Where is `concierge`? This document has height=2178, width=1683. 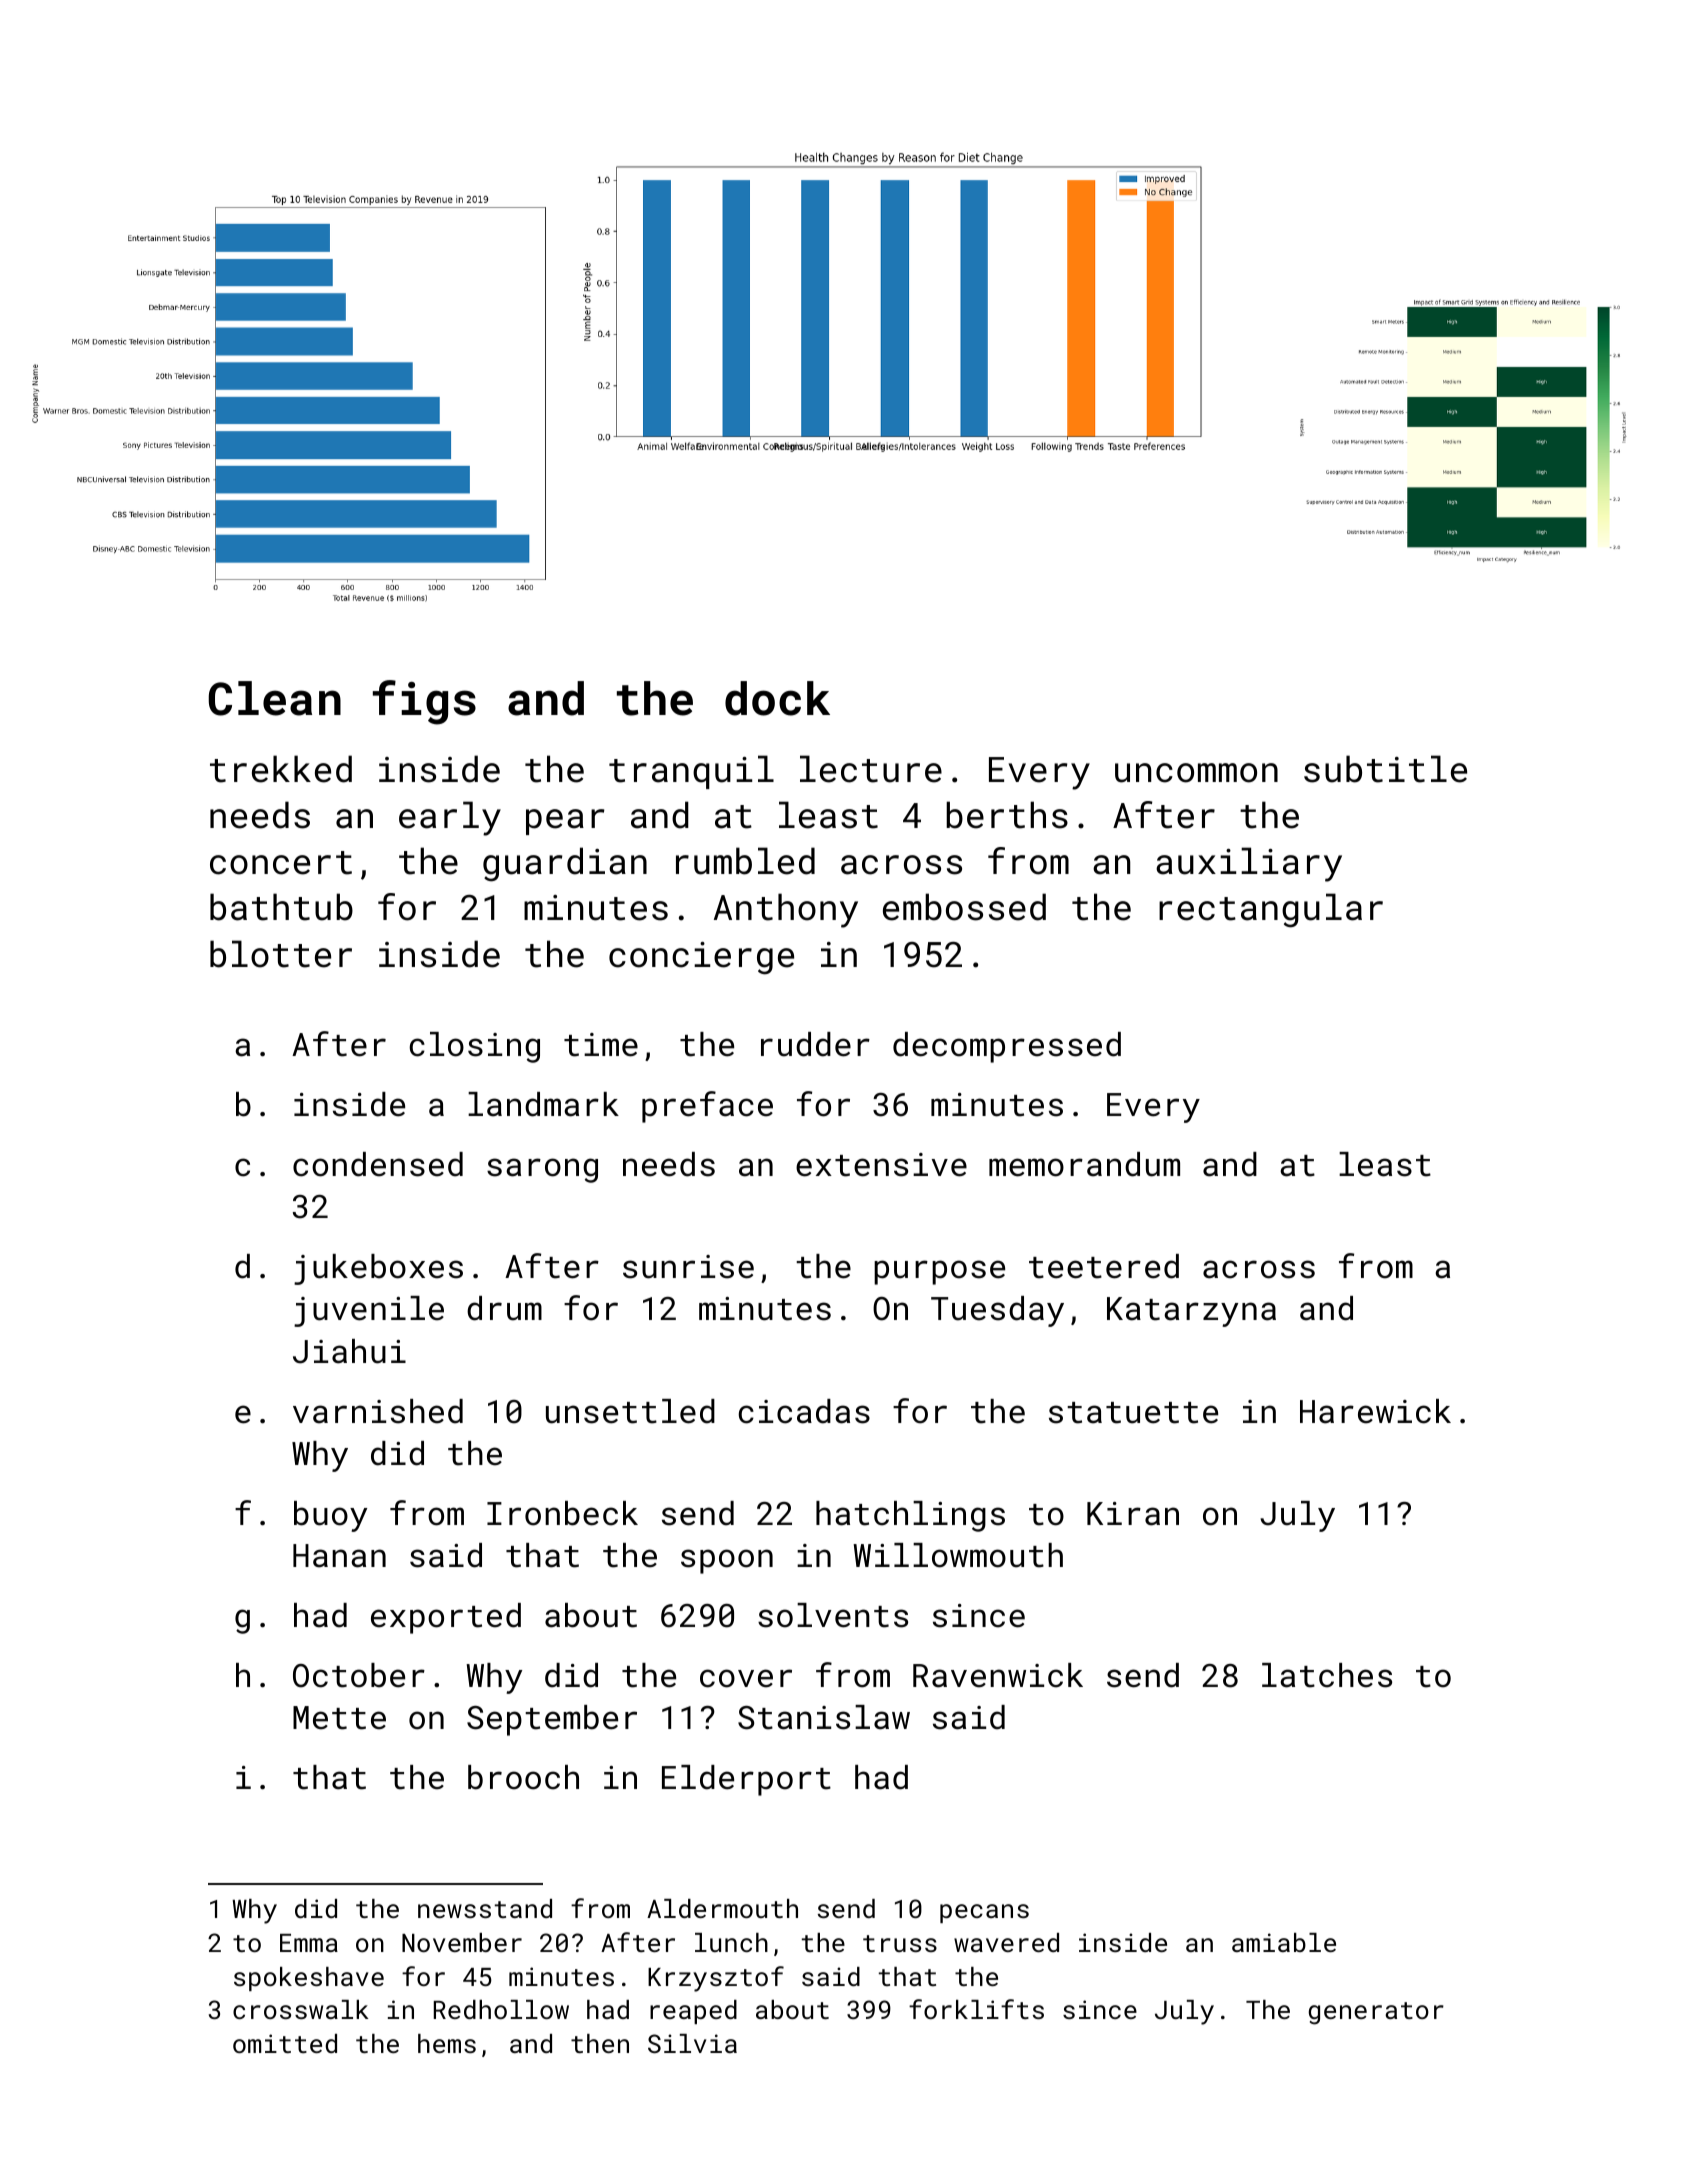 concierge is located at coordinates (701, 958).
